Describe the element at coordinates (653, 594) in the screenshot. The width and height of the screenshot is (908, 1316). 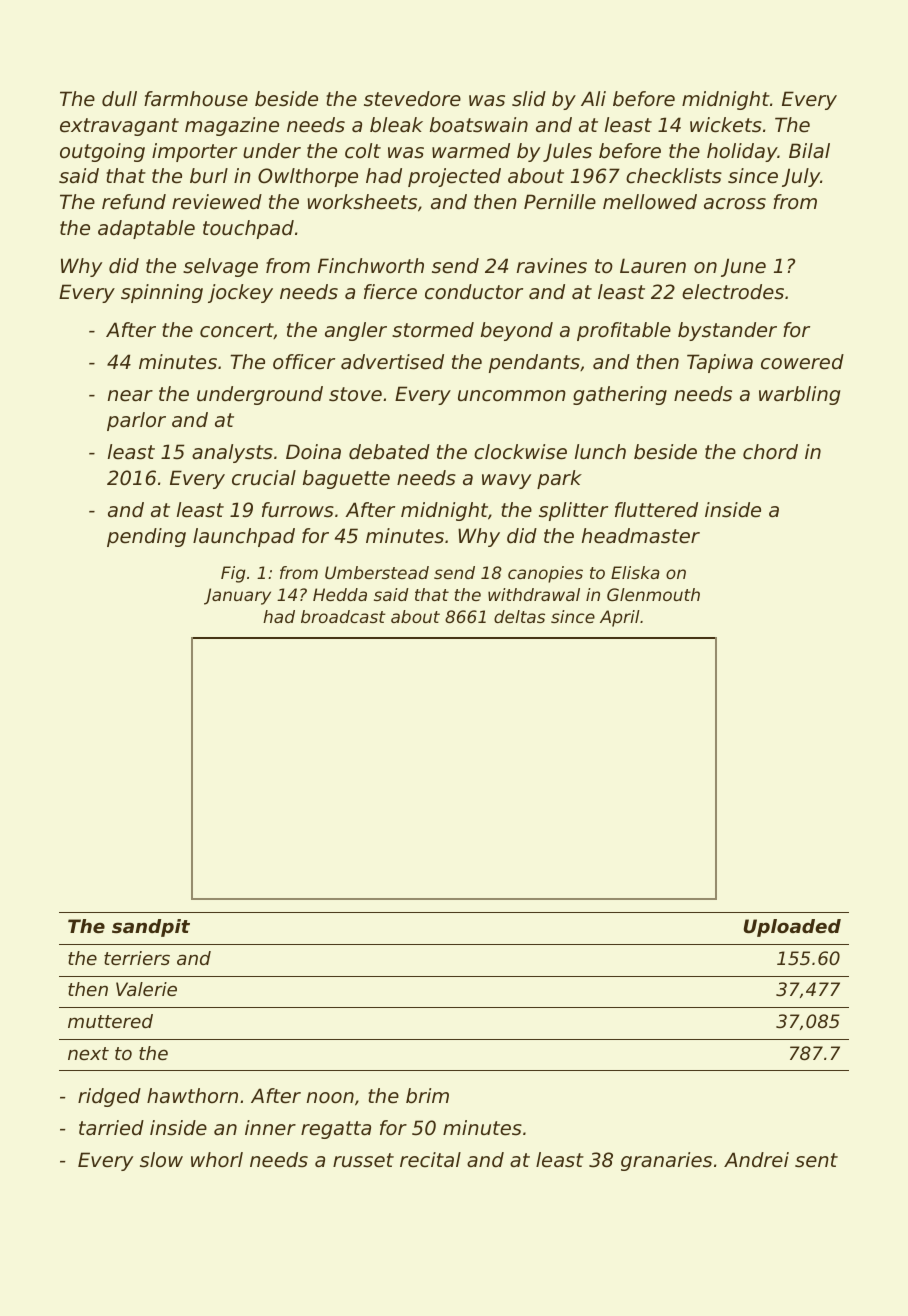
I see `Glenmouth` at that location.
